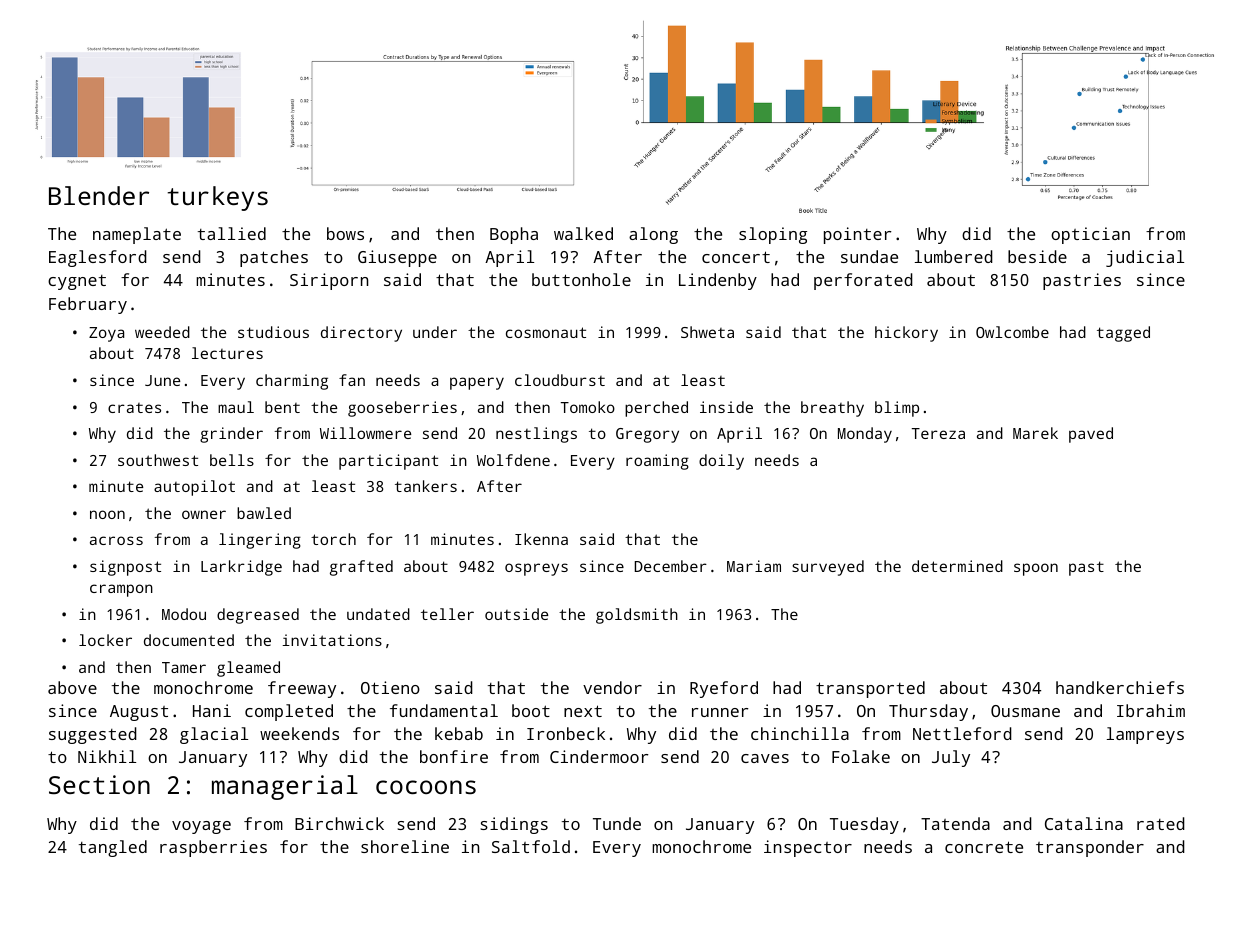  What do you see at coordinates (116, 540) in the image?
I see `across` at bounding box center [116, 540].
